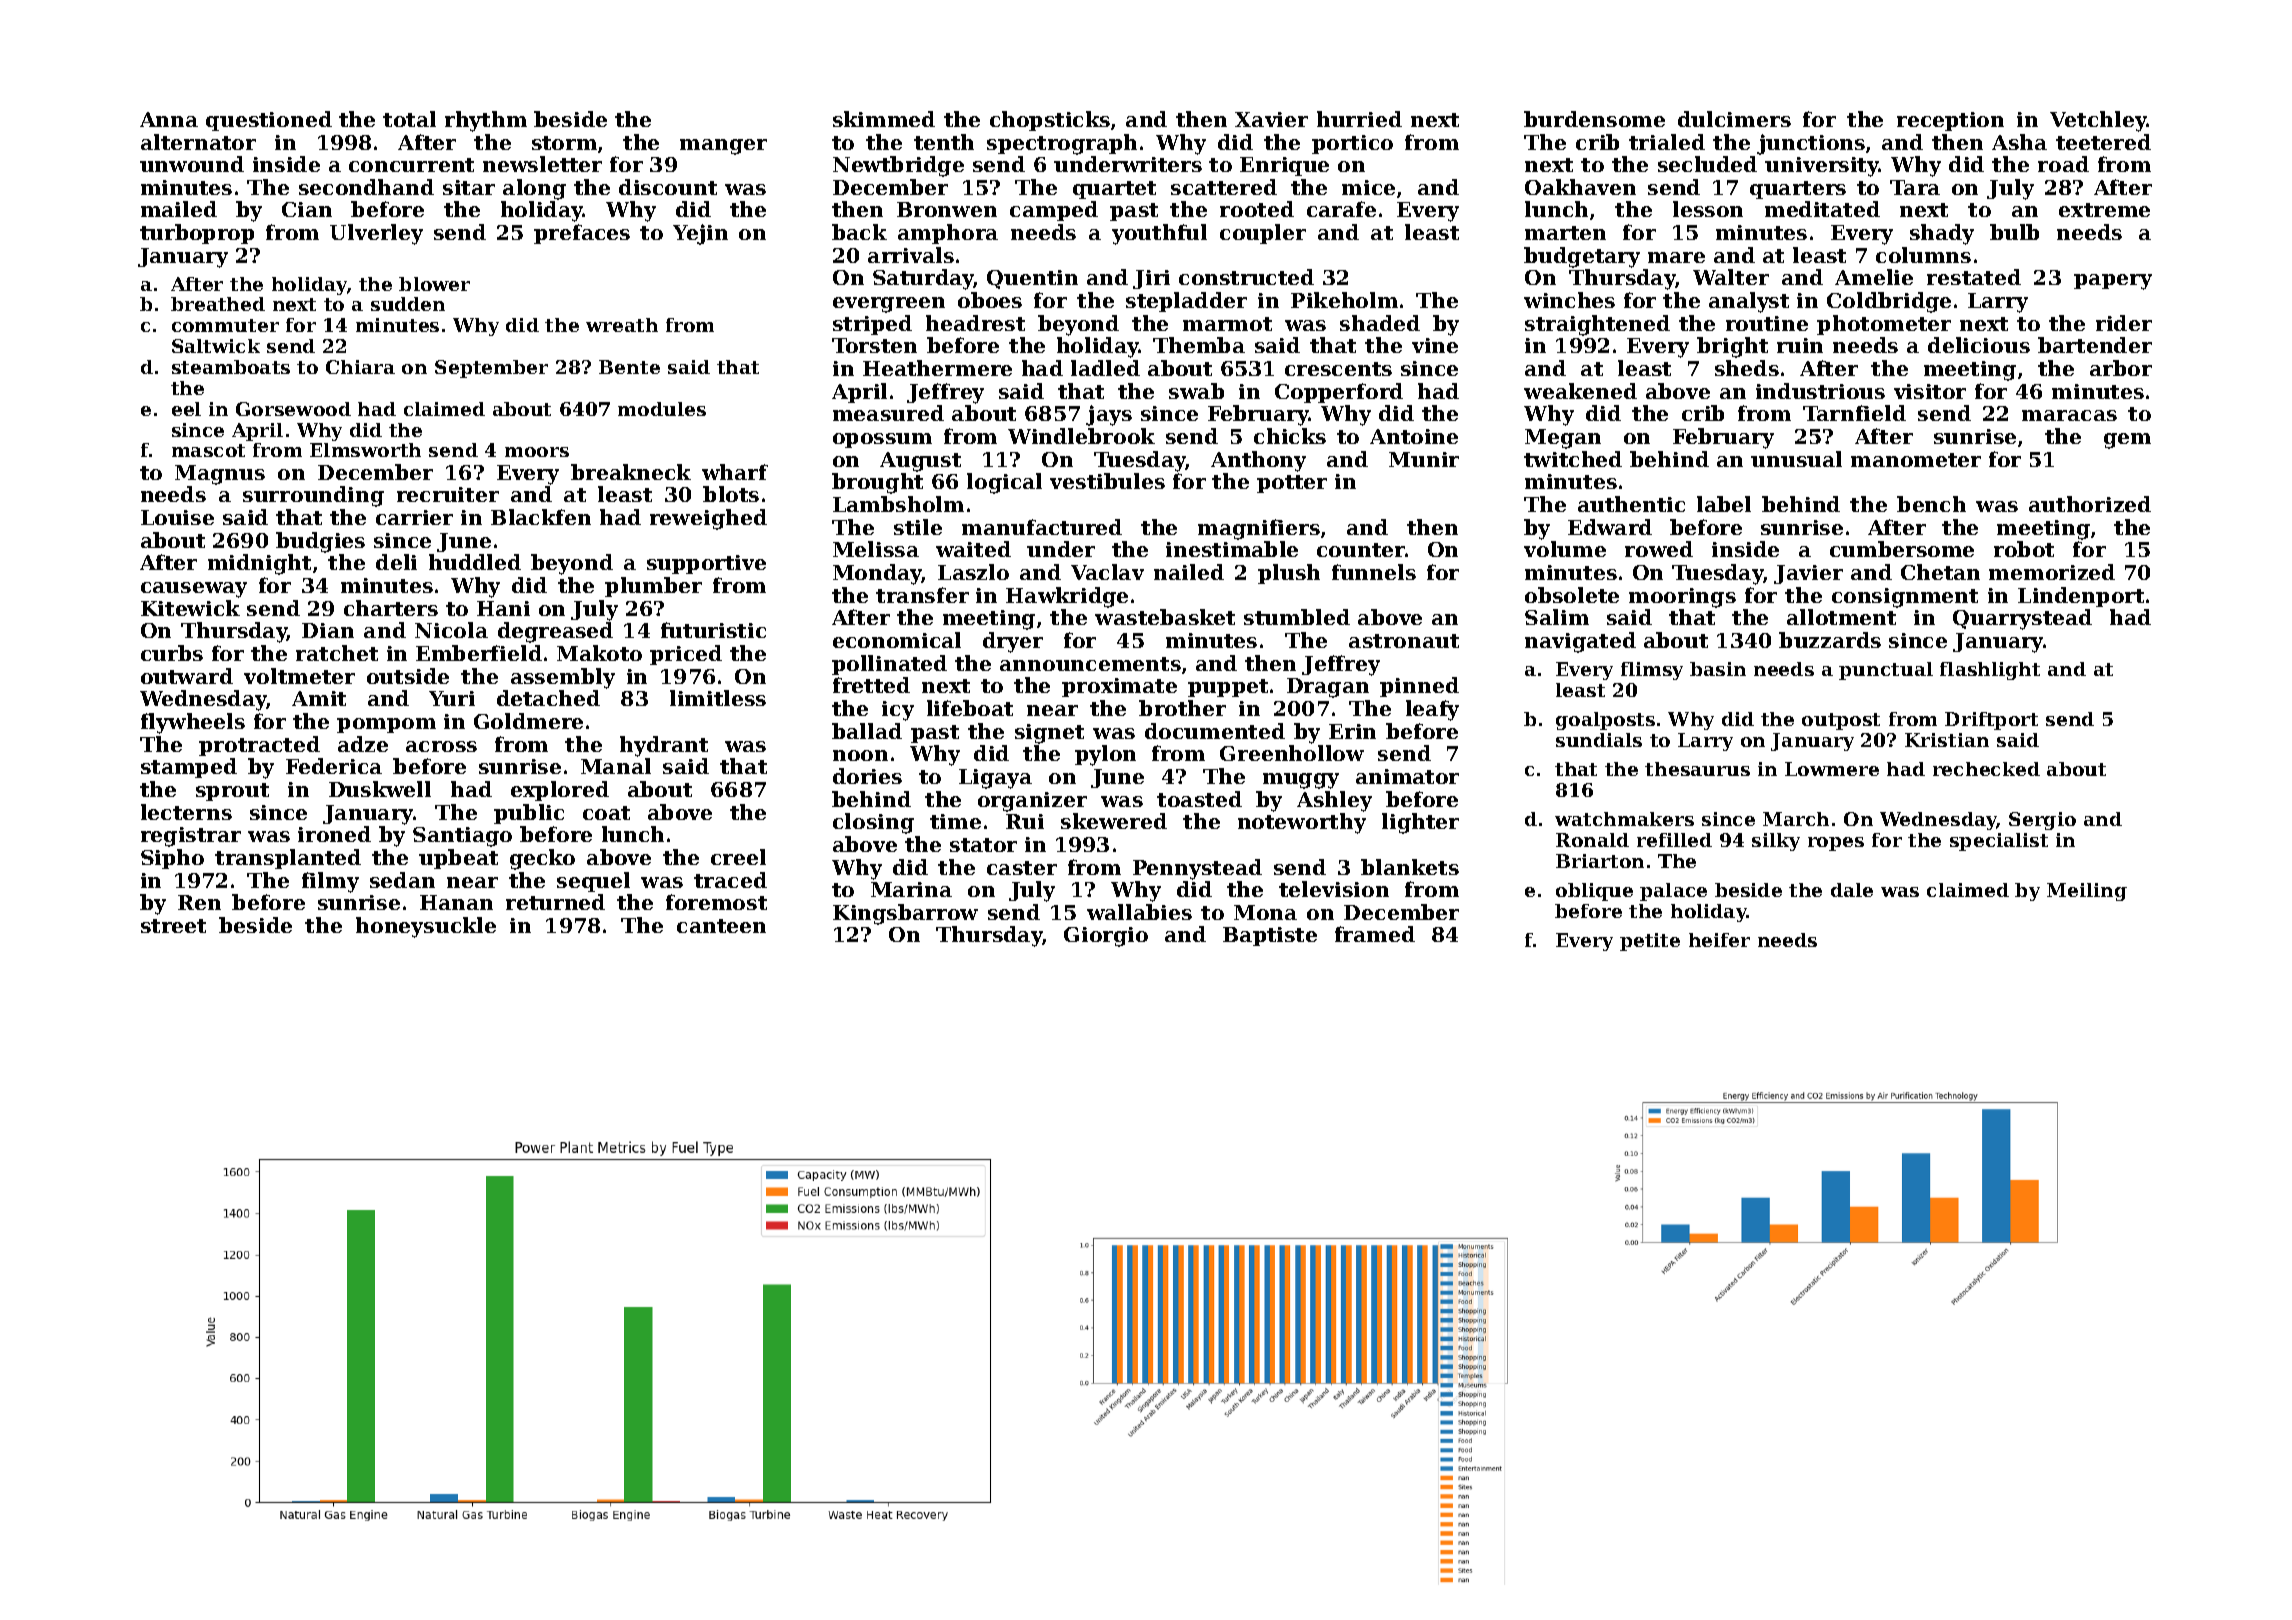 This screenshot has height=1620, width=2292. Describe the element at coordinates (884, 119) in the screenshot. I see `skimmed` at that location.
